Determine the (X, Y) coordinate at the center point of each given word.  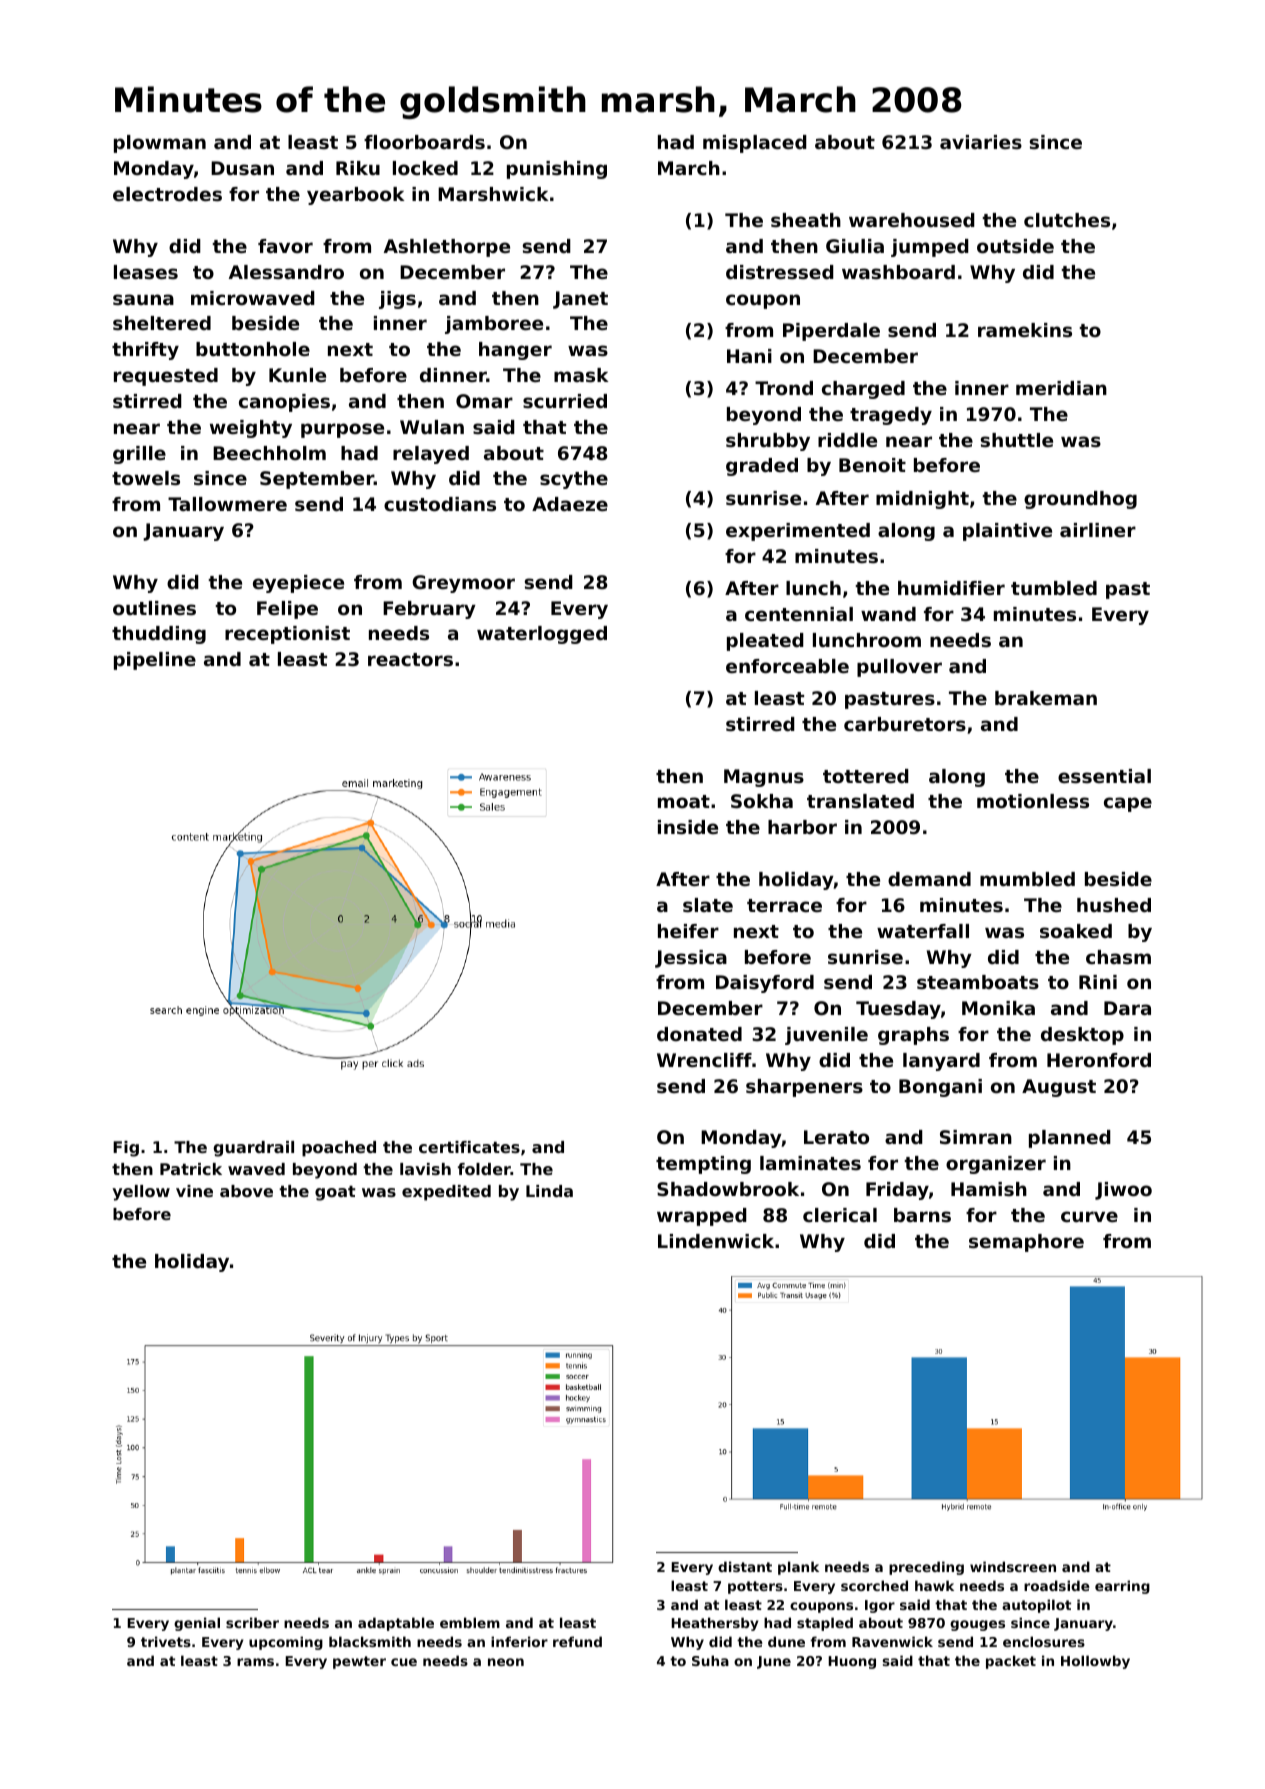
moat (684, 801)
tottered (866, 776)
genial (197, 1624)
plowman (160, 144)
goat (335, 1193)
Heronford (1099, 1060)
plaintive (1007, 532)
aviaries (981, 142)
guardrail (253, 1149)
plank (798, 1568)
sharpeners (804, 1088)
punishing (557, 170)
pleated (765, 642)
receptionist (287, 635)
